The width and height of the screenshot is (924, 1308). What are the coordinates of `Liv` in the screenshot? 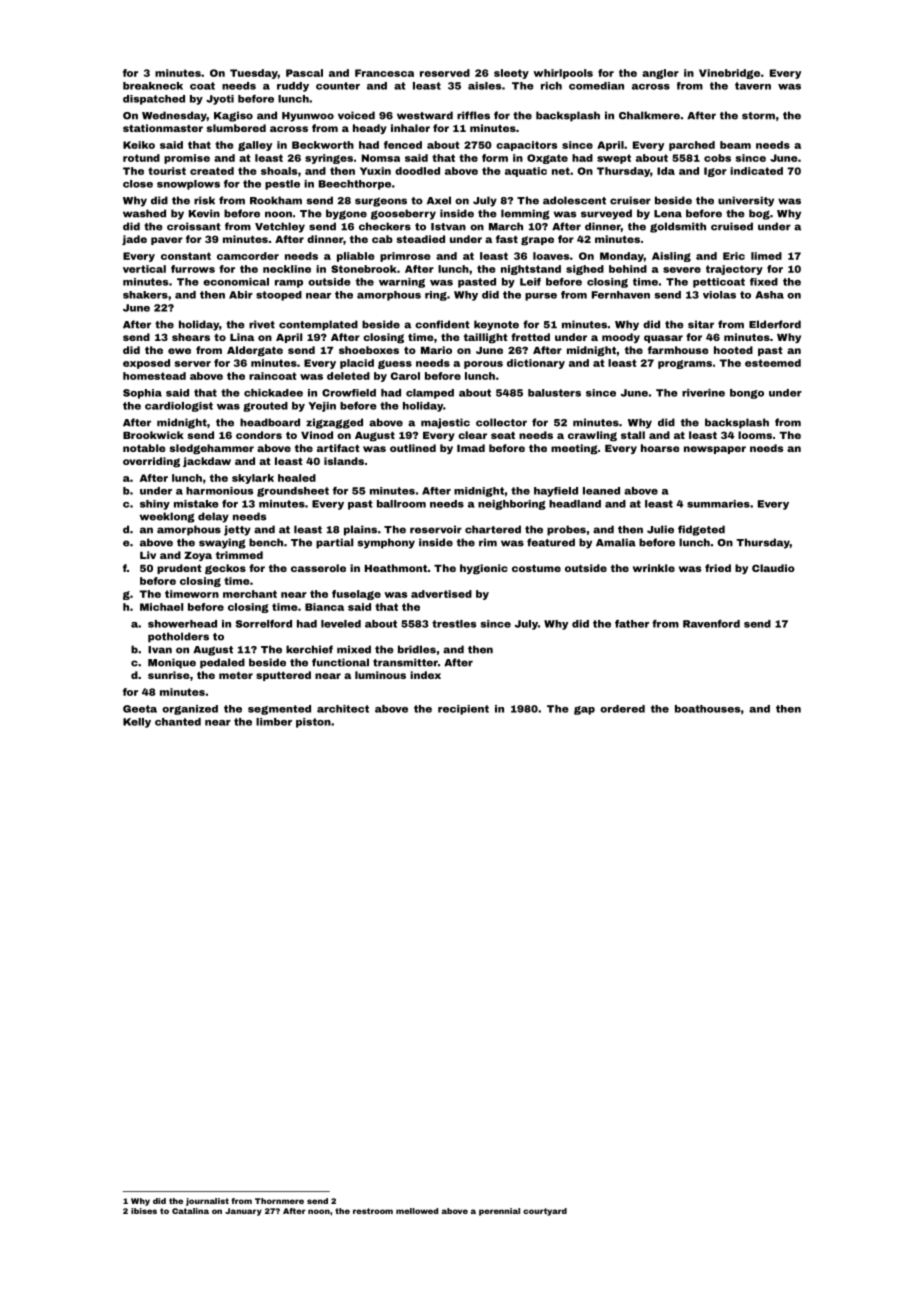 It's located at (148, 555).
